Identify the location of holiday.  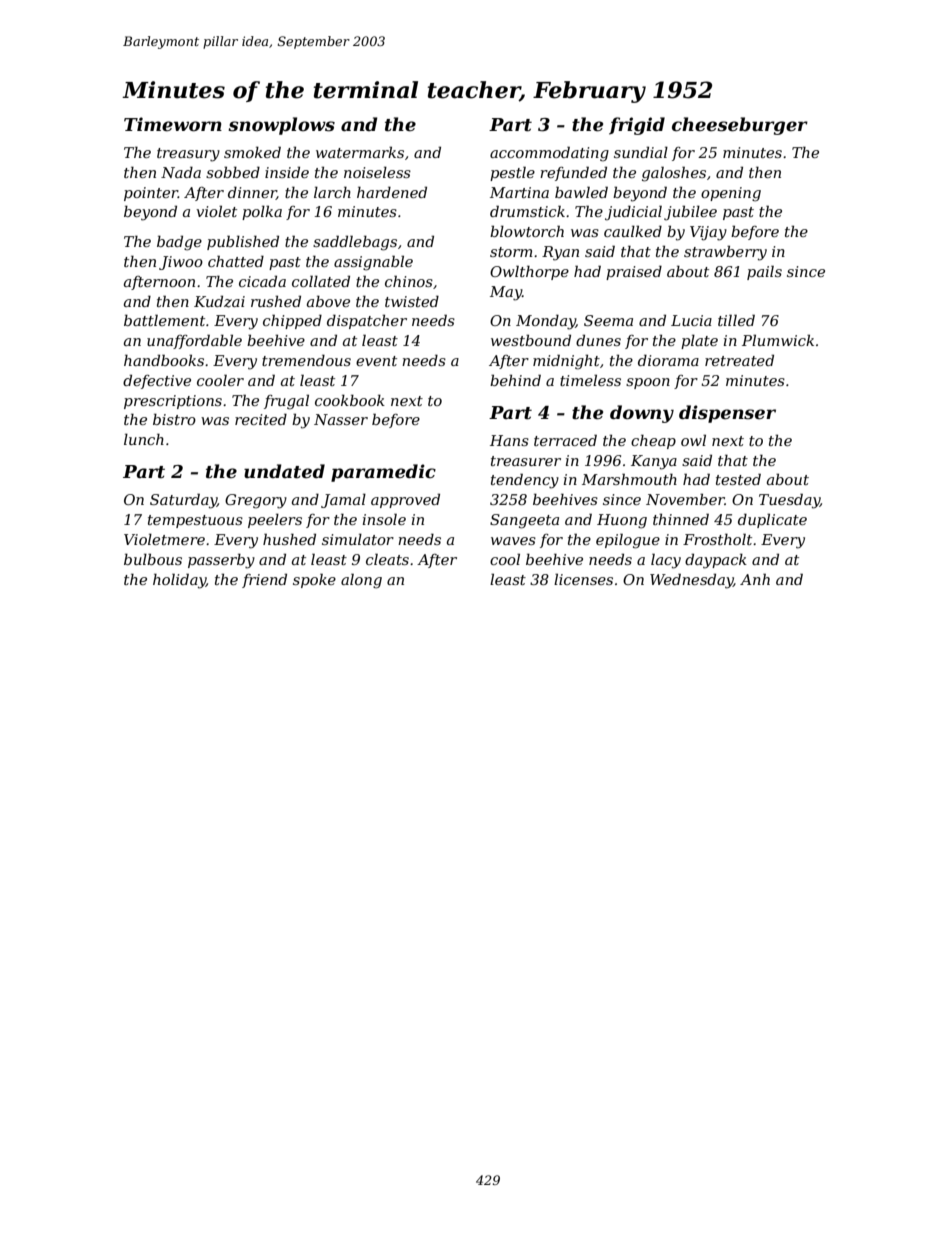
(179, 581).
